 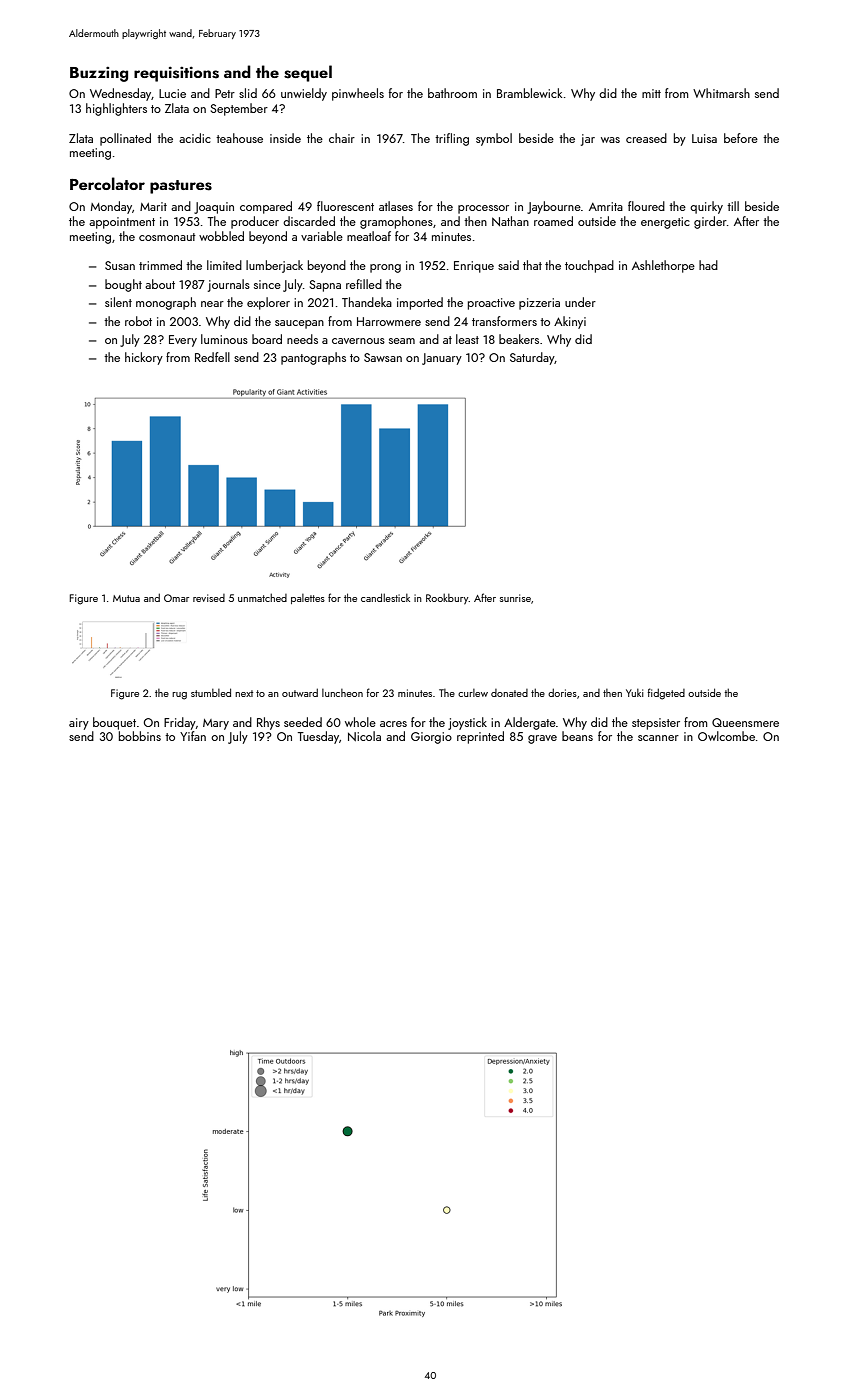 I want to click on donated, so click(x=509, y=693).
